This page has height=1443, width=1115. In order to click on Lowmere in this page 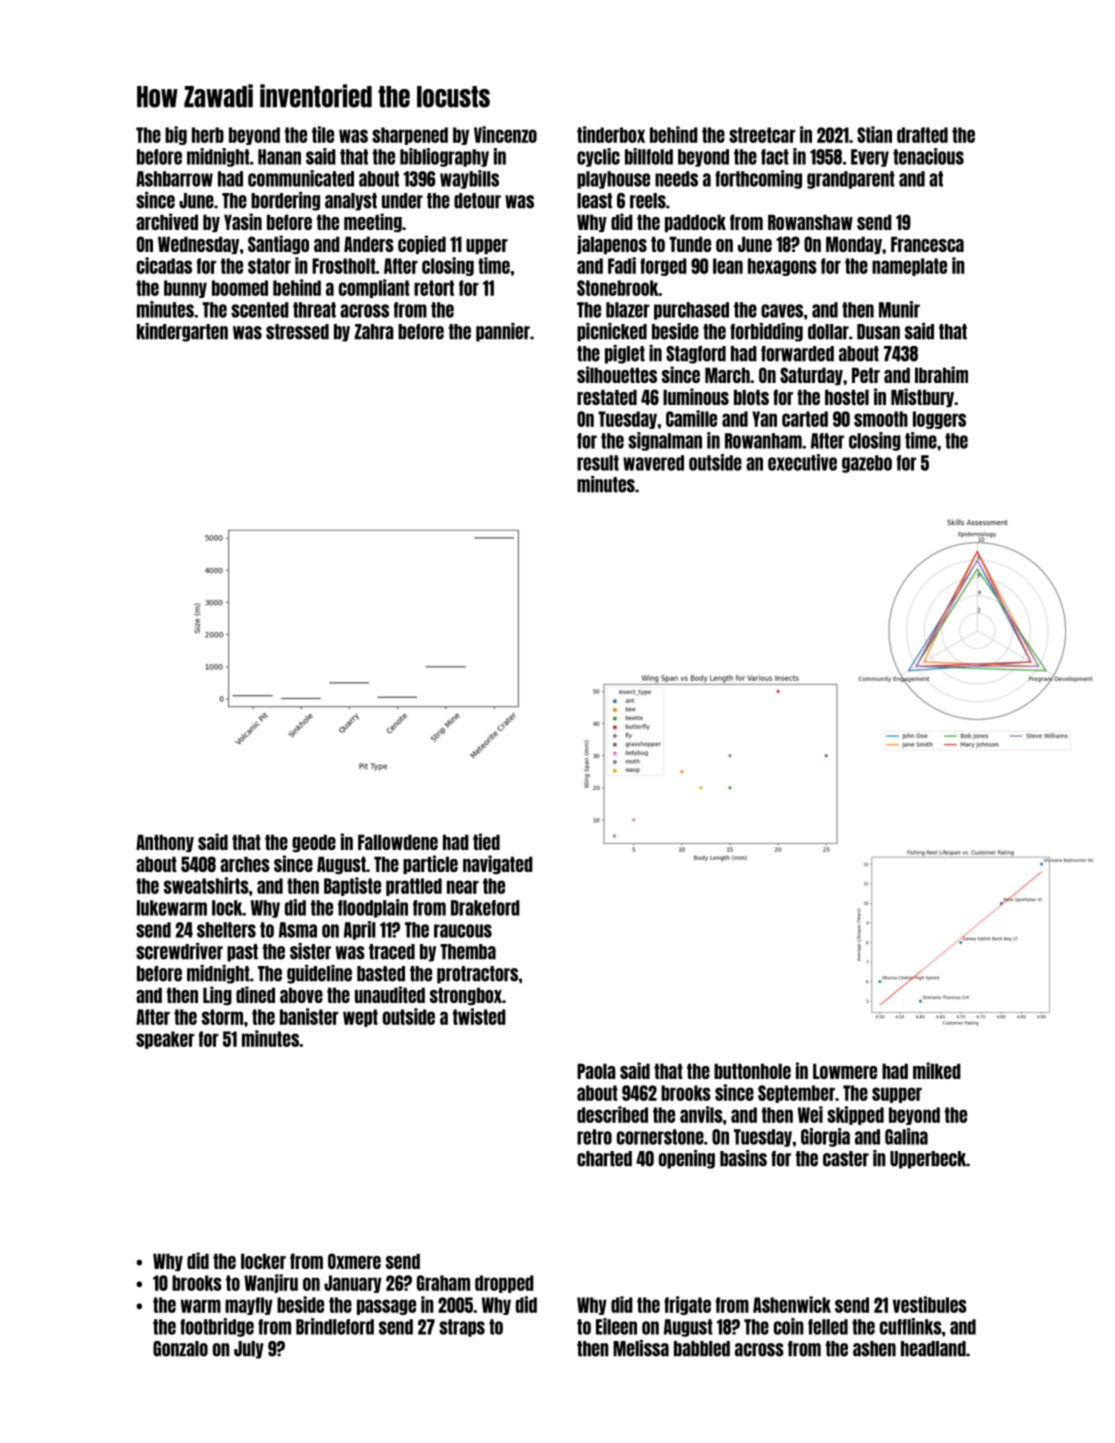, I will do `click(845, 1071)`.
